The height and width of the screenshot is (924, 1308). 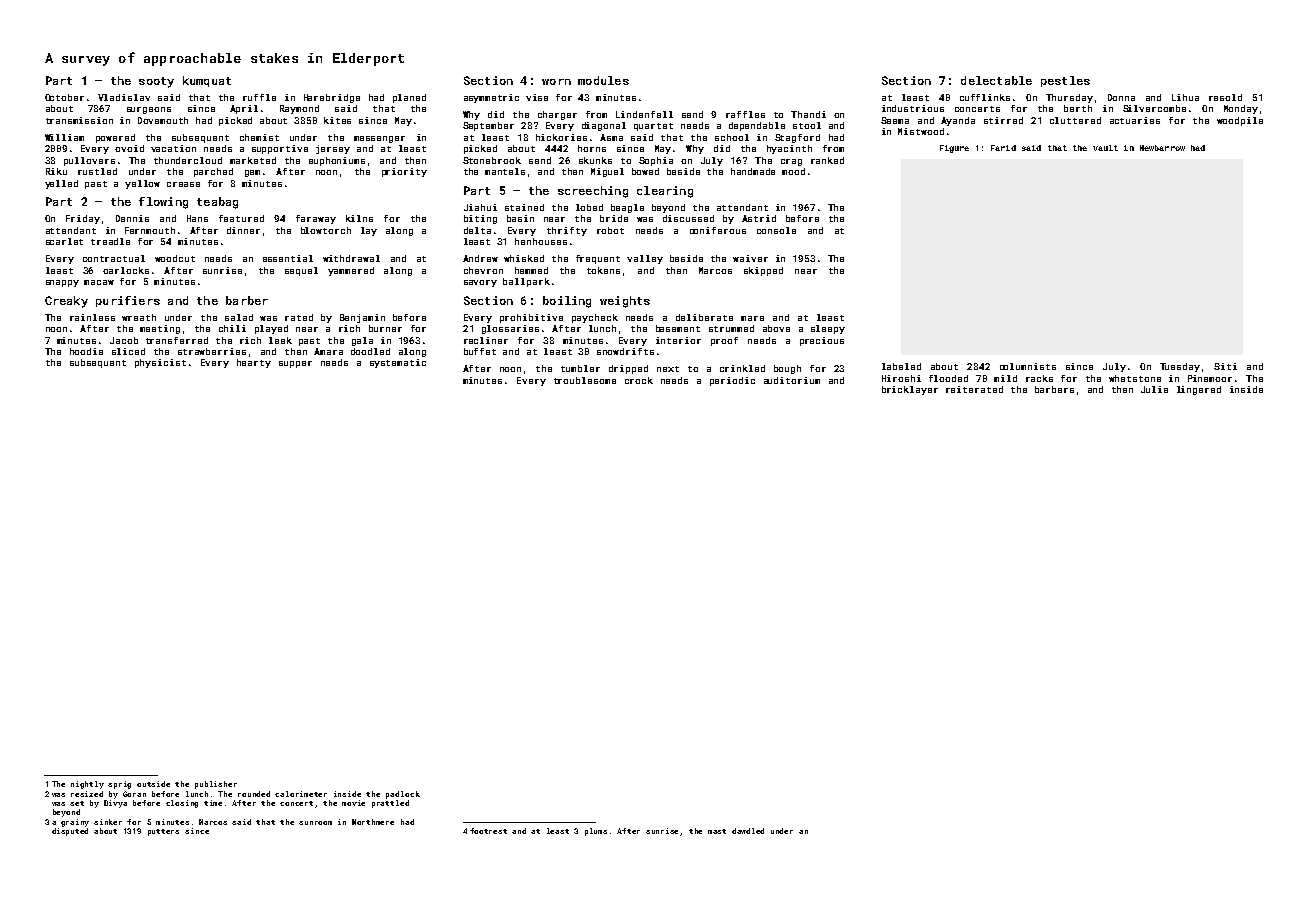 I want to click on console, so click(x=776, y=230).
